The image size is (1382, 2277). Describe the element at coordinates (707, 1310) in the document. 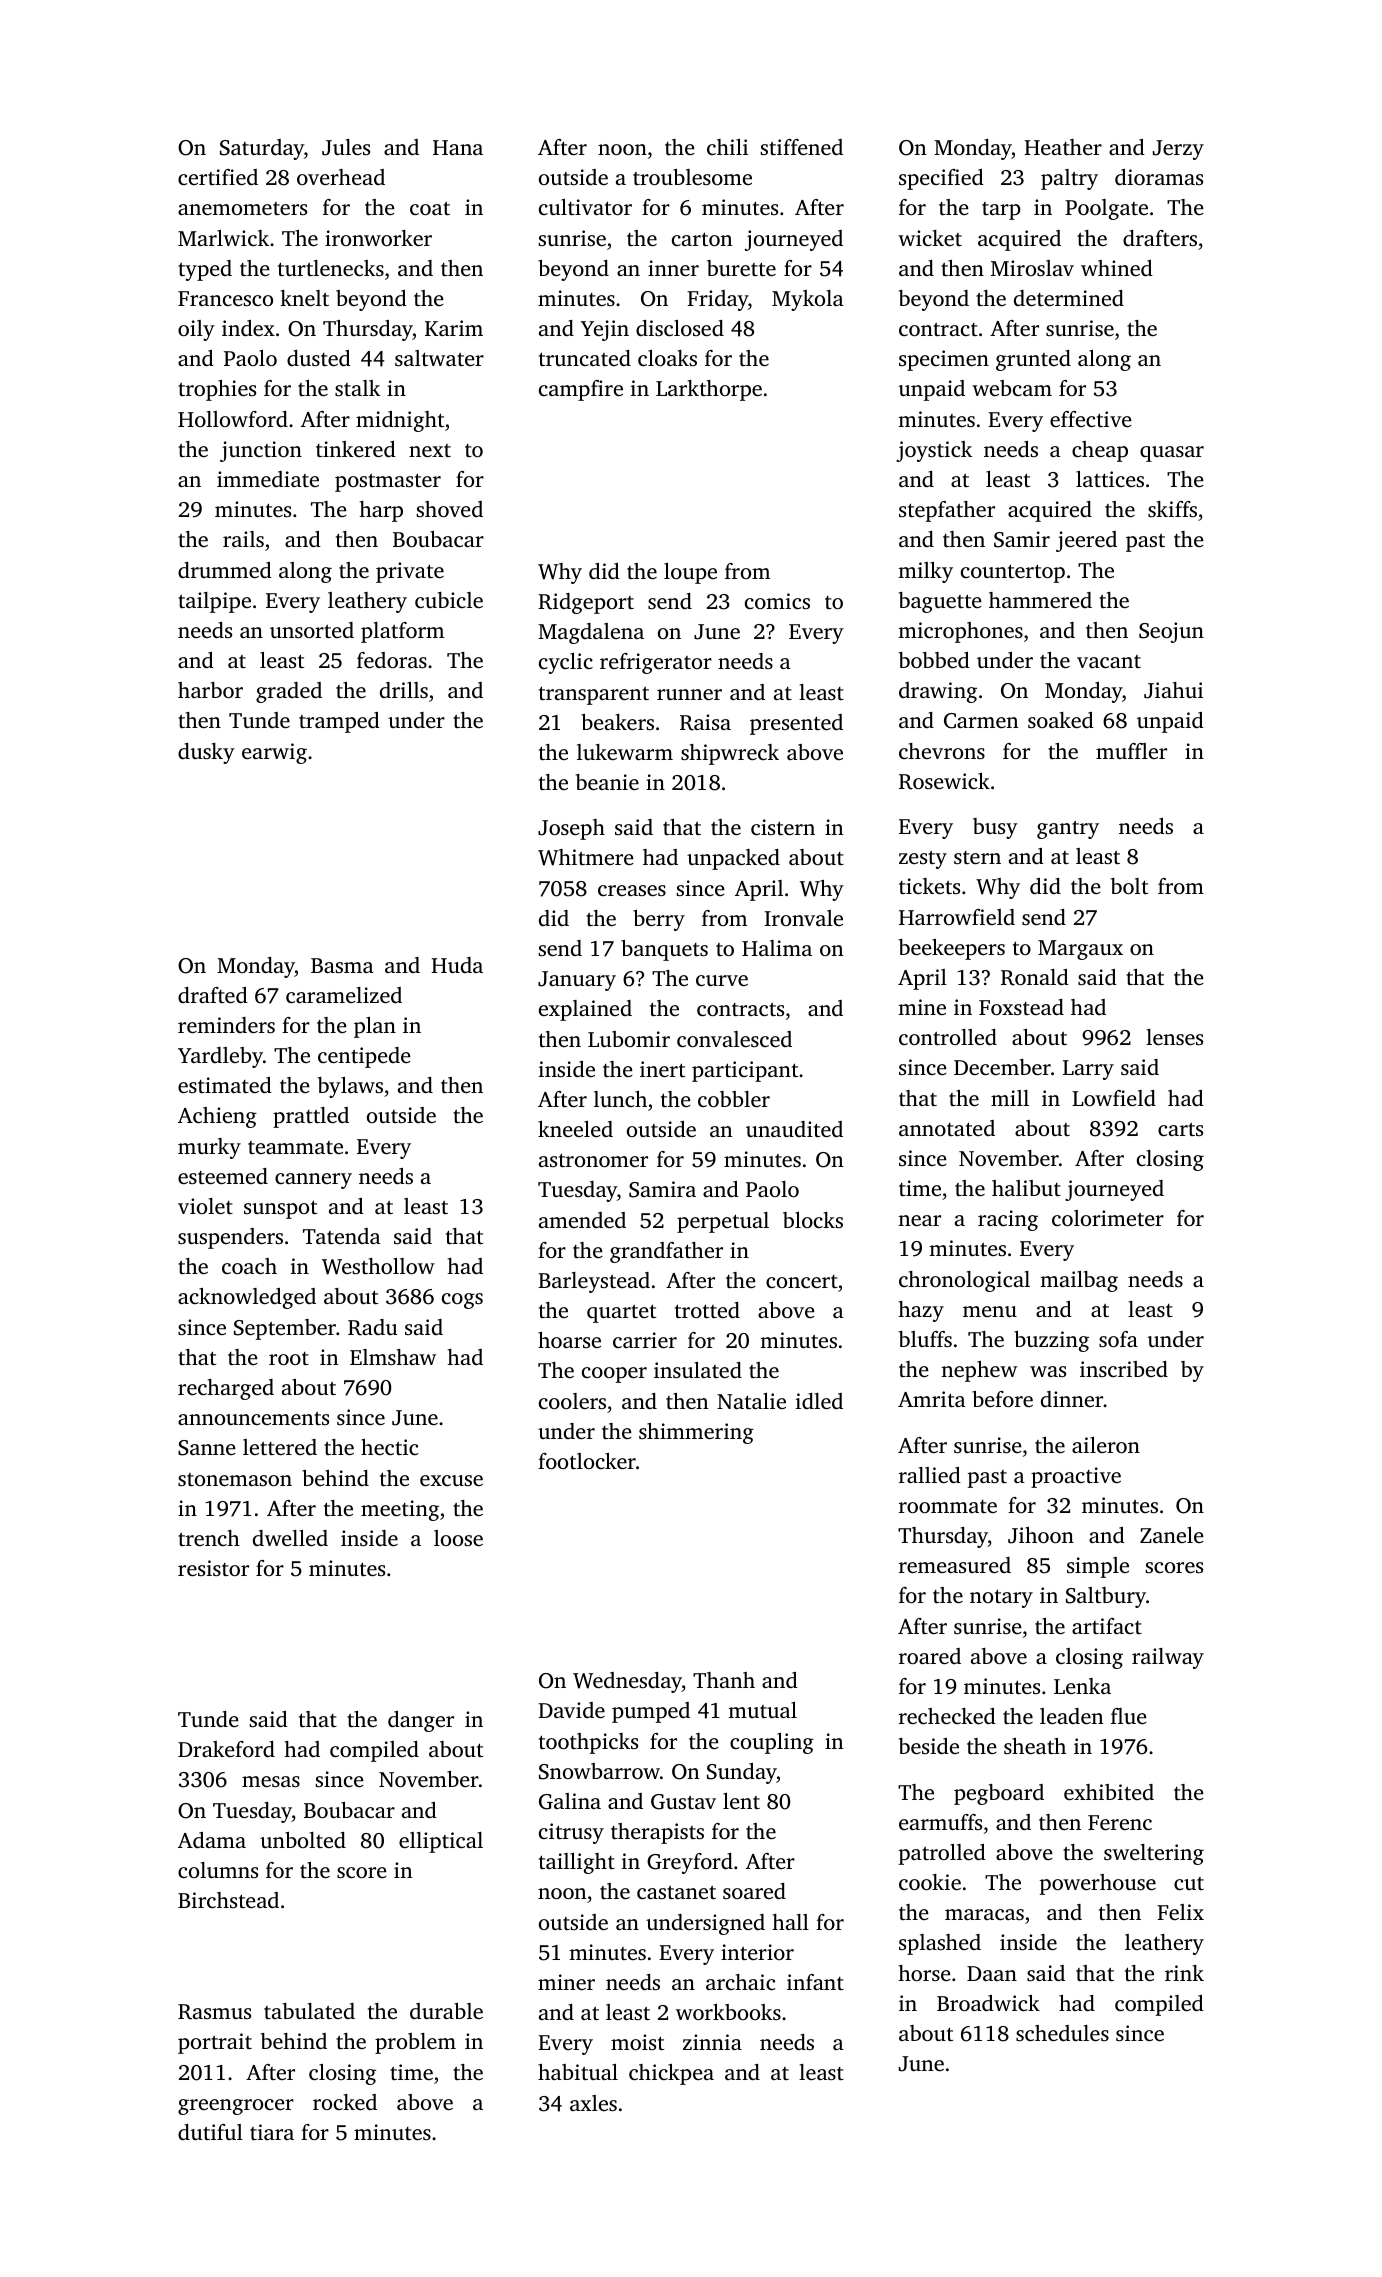

I see `trotted` at that location.
